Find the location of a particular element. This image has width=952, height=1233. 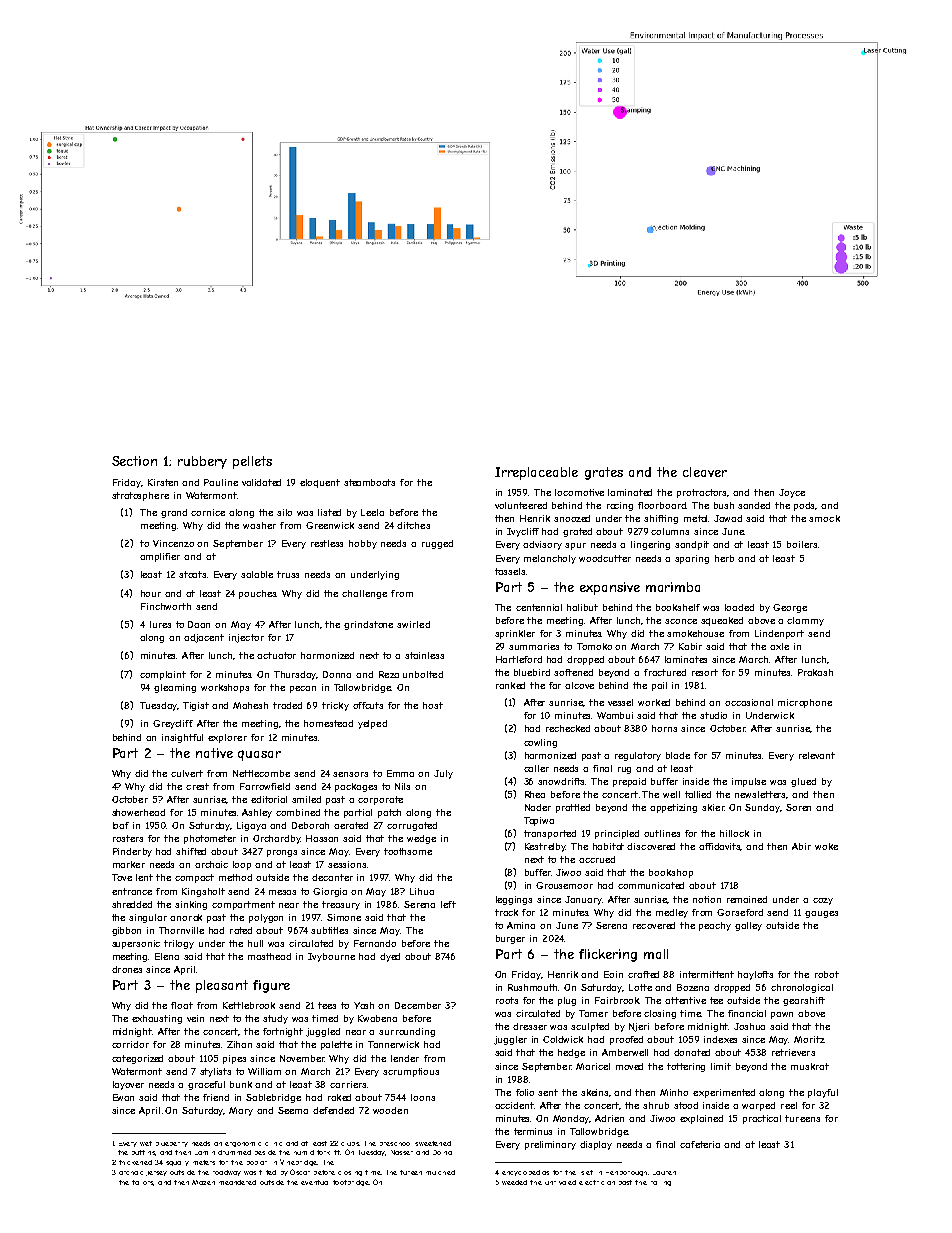

meters is located at coordinates (204, 1162).
